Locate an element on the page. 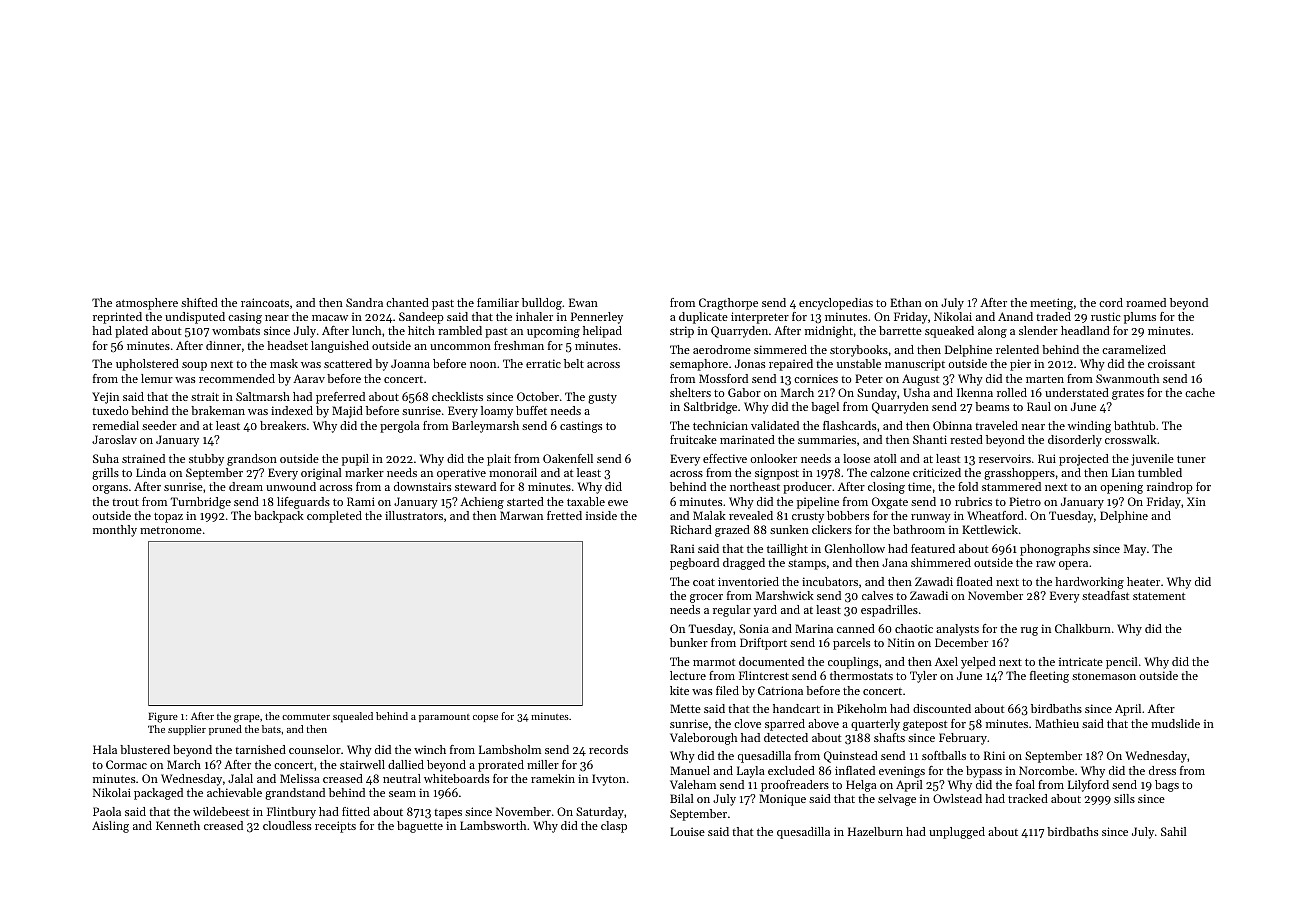 Image resolution: width=1308 pixels, height=924 pixels. signpost is located at coordinates (777, 474).
